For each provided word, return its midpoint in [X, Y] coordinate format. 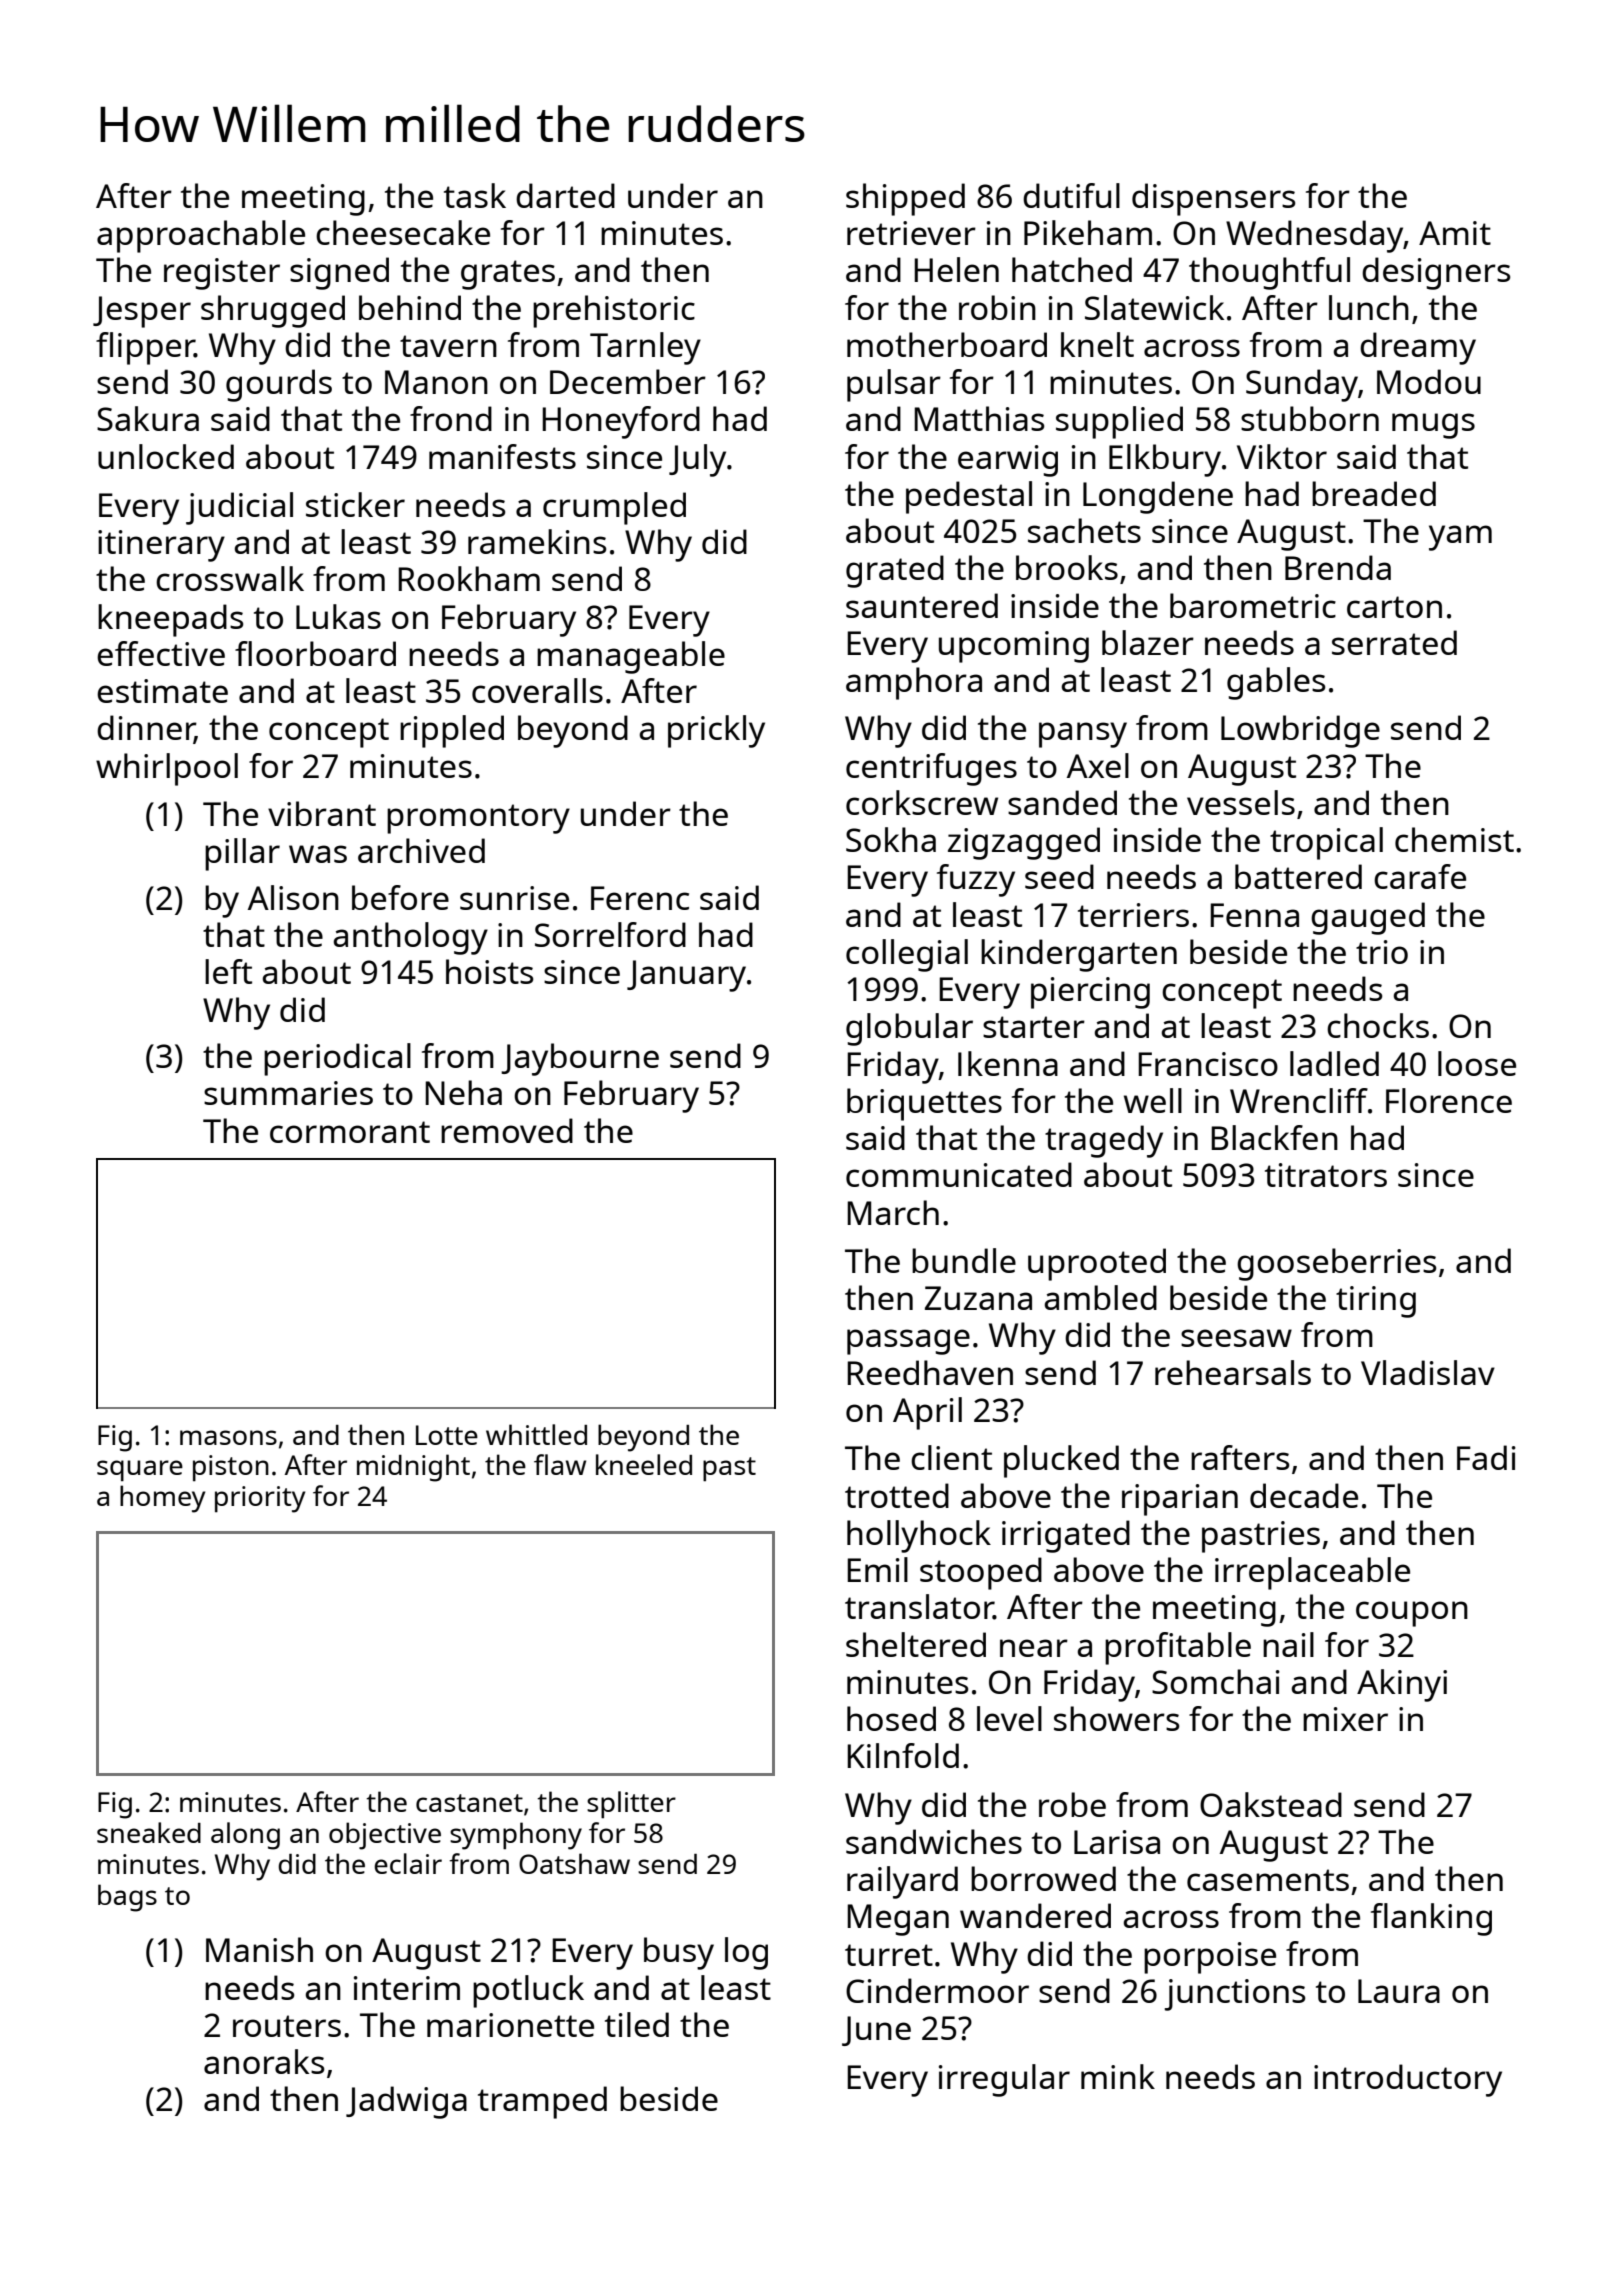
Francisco [1208, 1064]
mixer [1345, 1719]
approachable [201, 236]
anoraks [264, 2061]
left [228, 971]
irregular [1004, 2080]
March [893, 1212]
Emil [877, 1569]
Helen [956, 269]
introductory [1408, 2080]
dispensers [1213, 199]
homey [162, 1499]
